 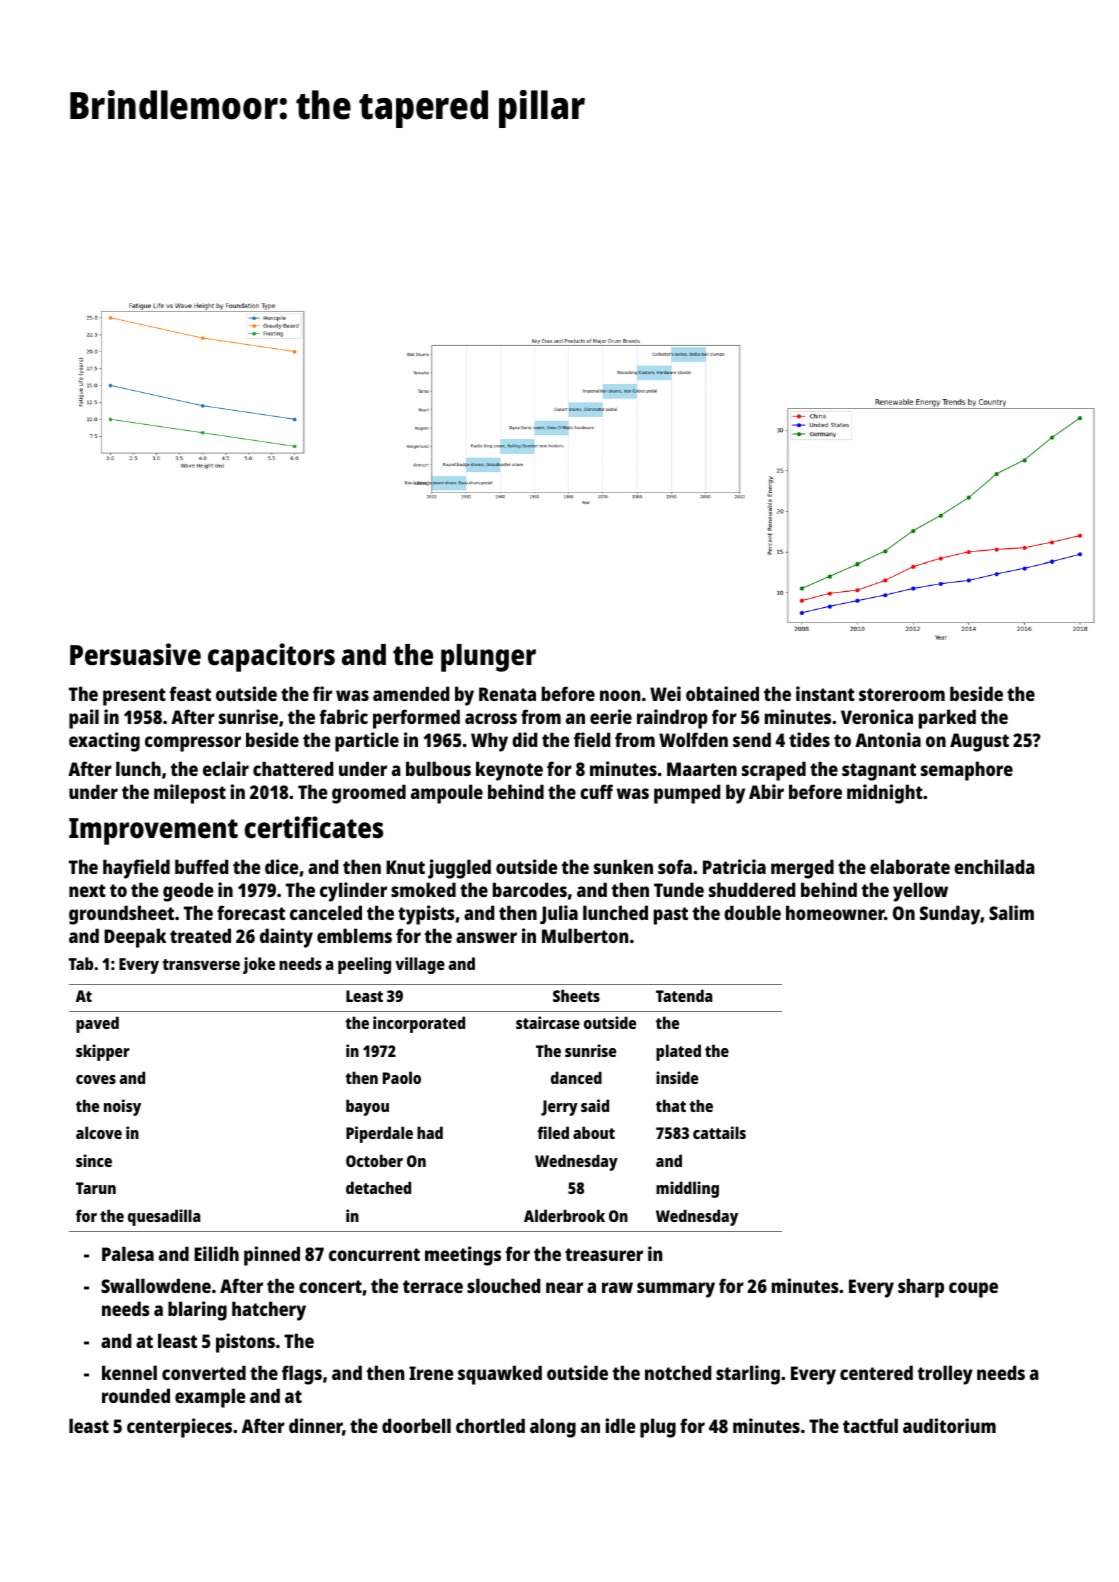 What do you see at coordinates (967, 771) in the image?
I see `semaphore` at bounding box center [967, 771].
